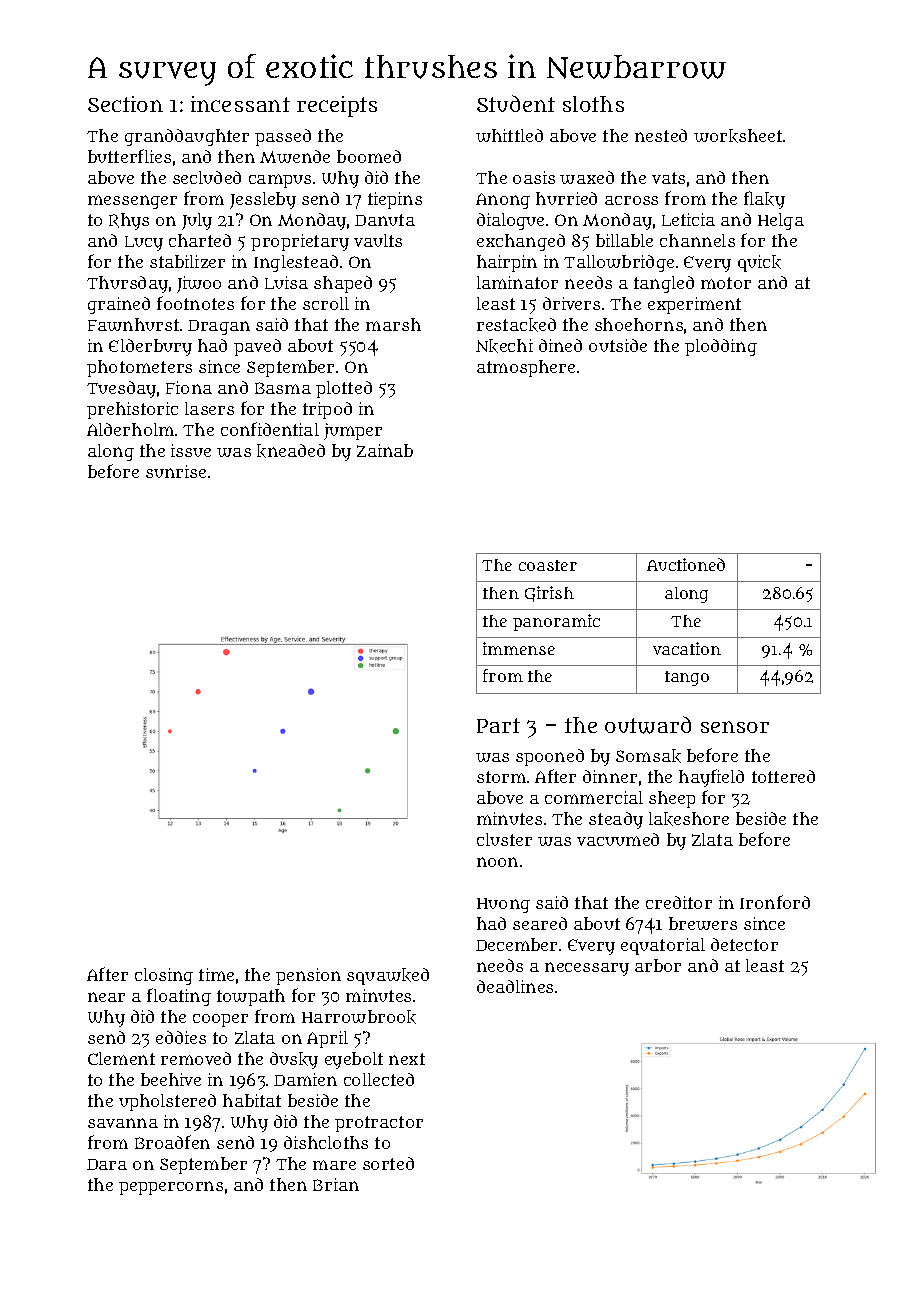 The width and height of the screenshot is (908, 1316). Describe the element at coordinates (385, 450) in the screenshot. I see `Zainab` at that location.
